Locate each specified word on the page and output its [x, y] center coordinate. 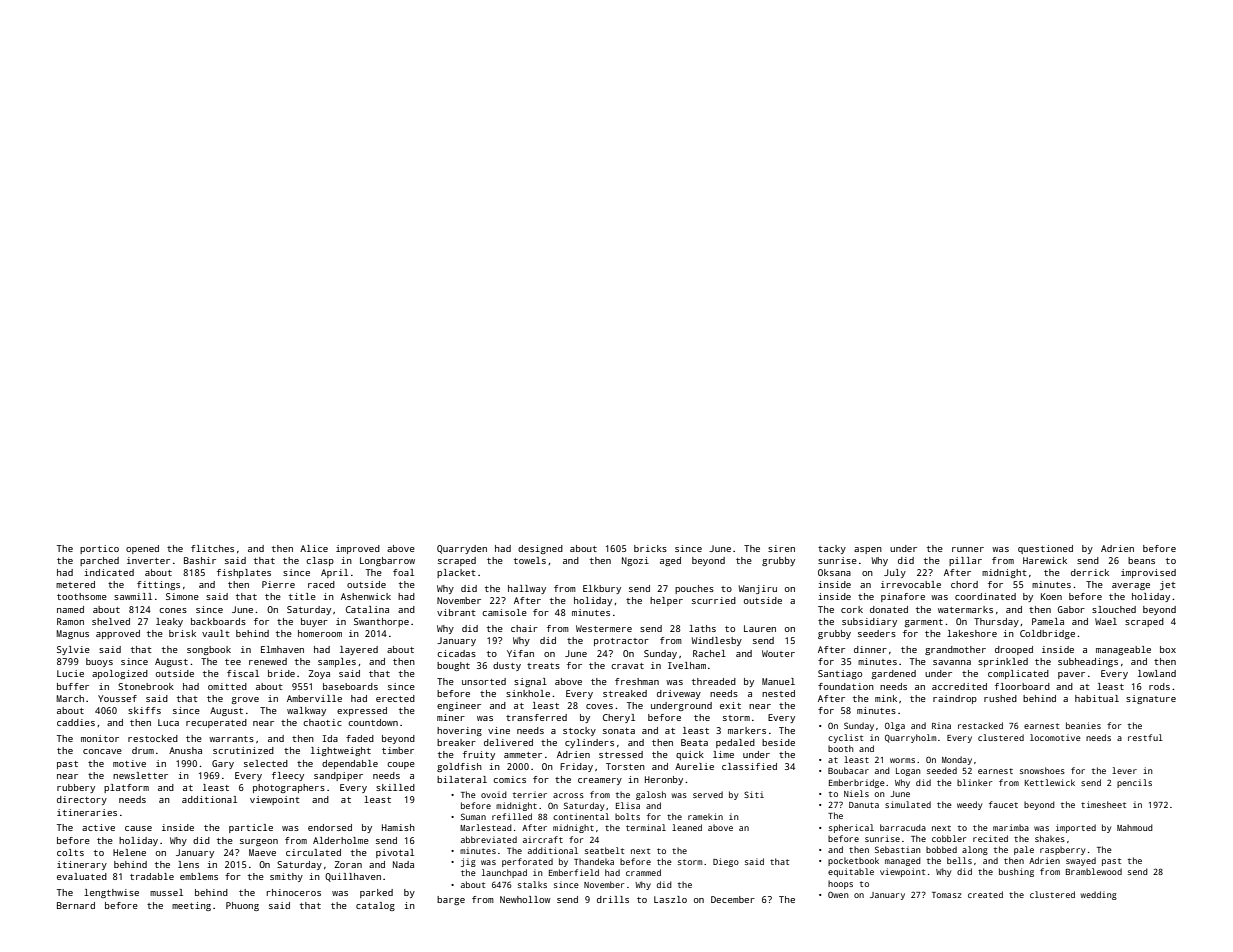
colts [70, 852]
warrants [231, 739]
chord [964, 584]
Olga [895, 726]
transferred [536, 717]
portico [99, 549]
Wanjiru [757, 589]
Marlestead [486, 827]
